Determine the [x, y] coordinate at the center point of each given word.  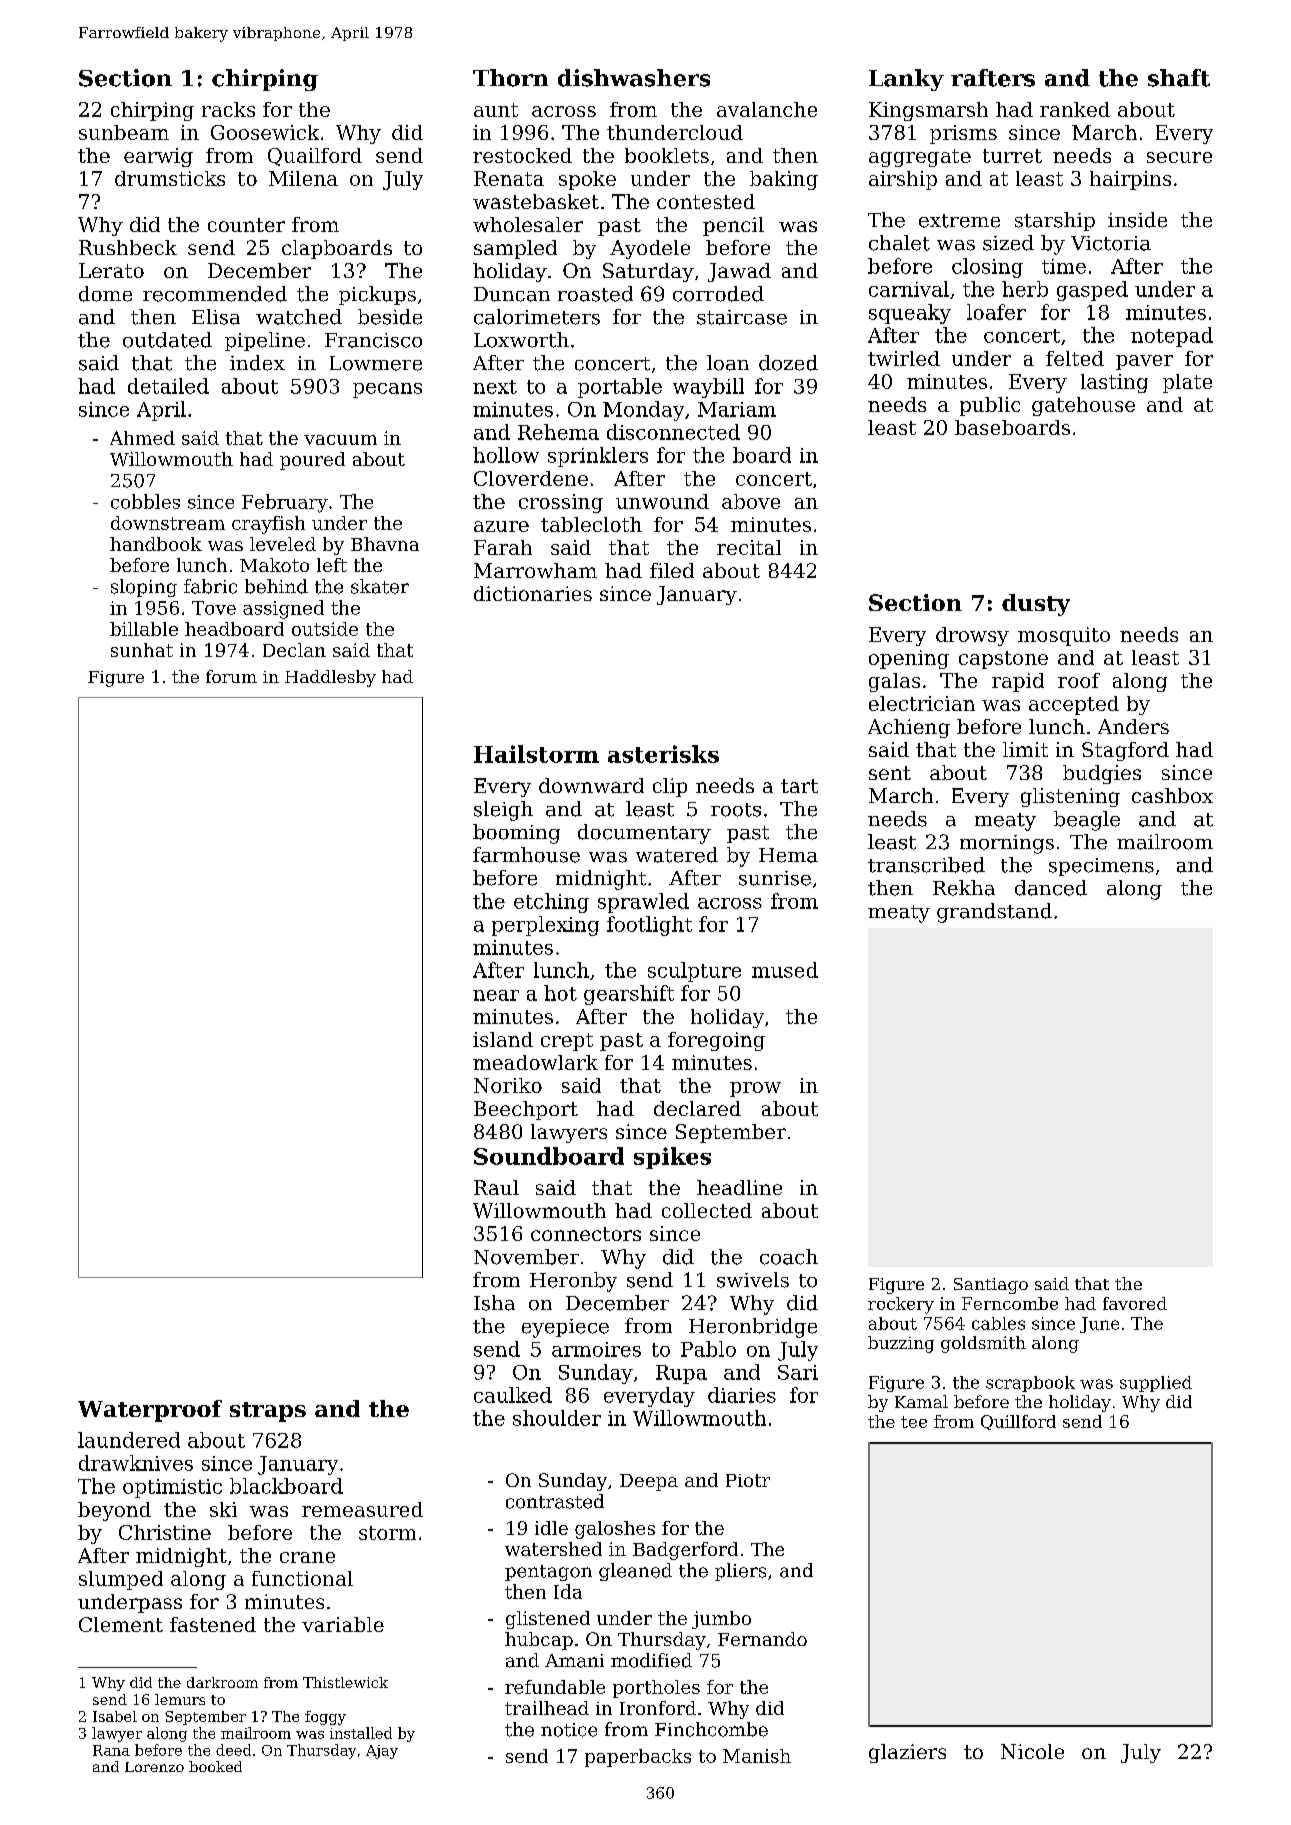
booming [516, 834]
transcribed [926, 865]
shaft [1179, 78]
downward [591, 785]
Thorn [510, 78]
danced [1051, 888]
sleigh [503, 811]
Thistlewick [345, 1682]
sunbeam [124, 132]
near [496, 995]
